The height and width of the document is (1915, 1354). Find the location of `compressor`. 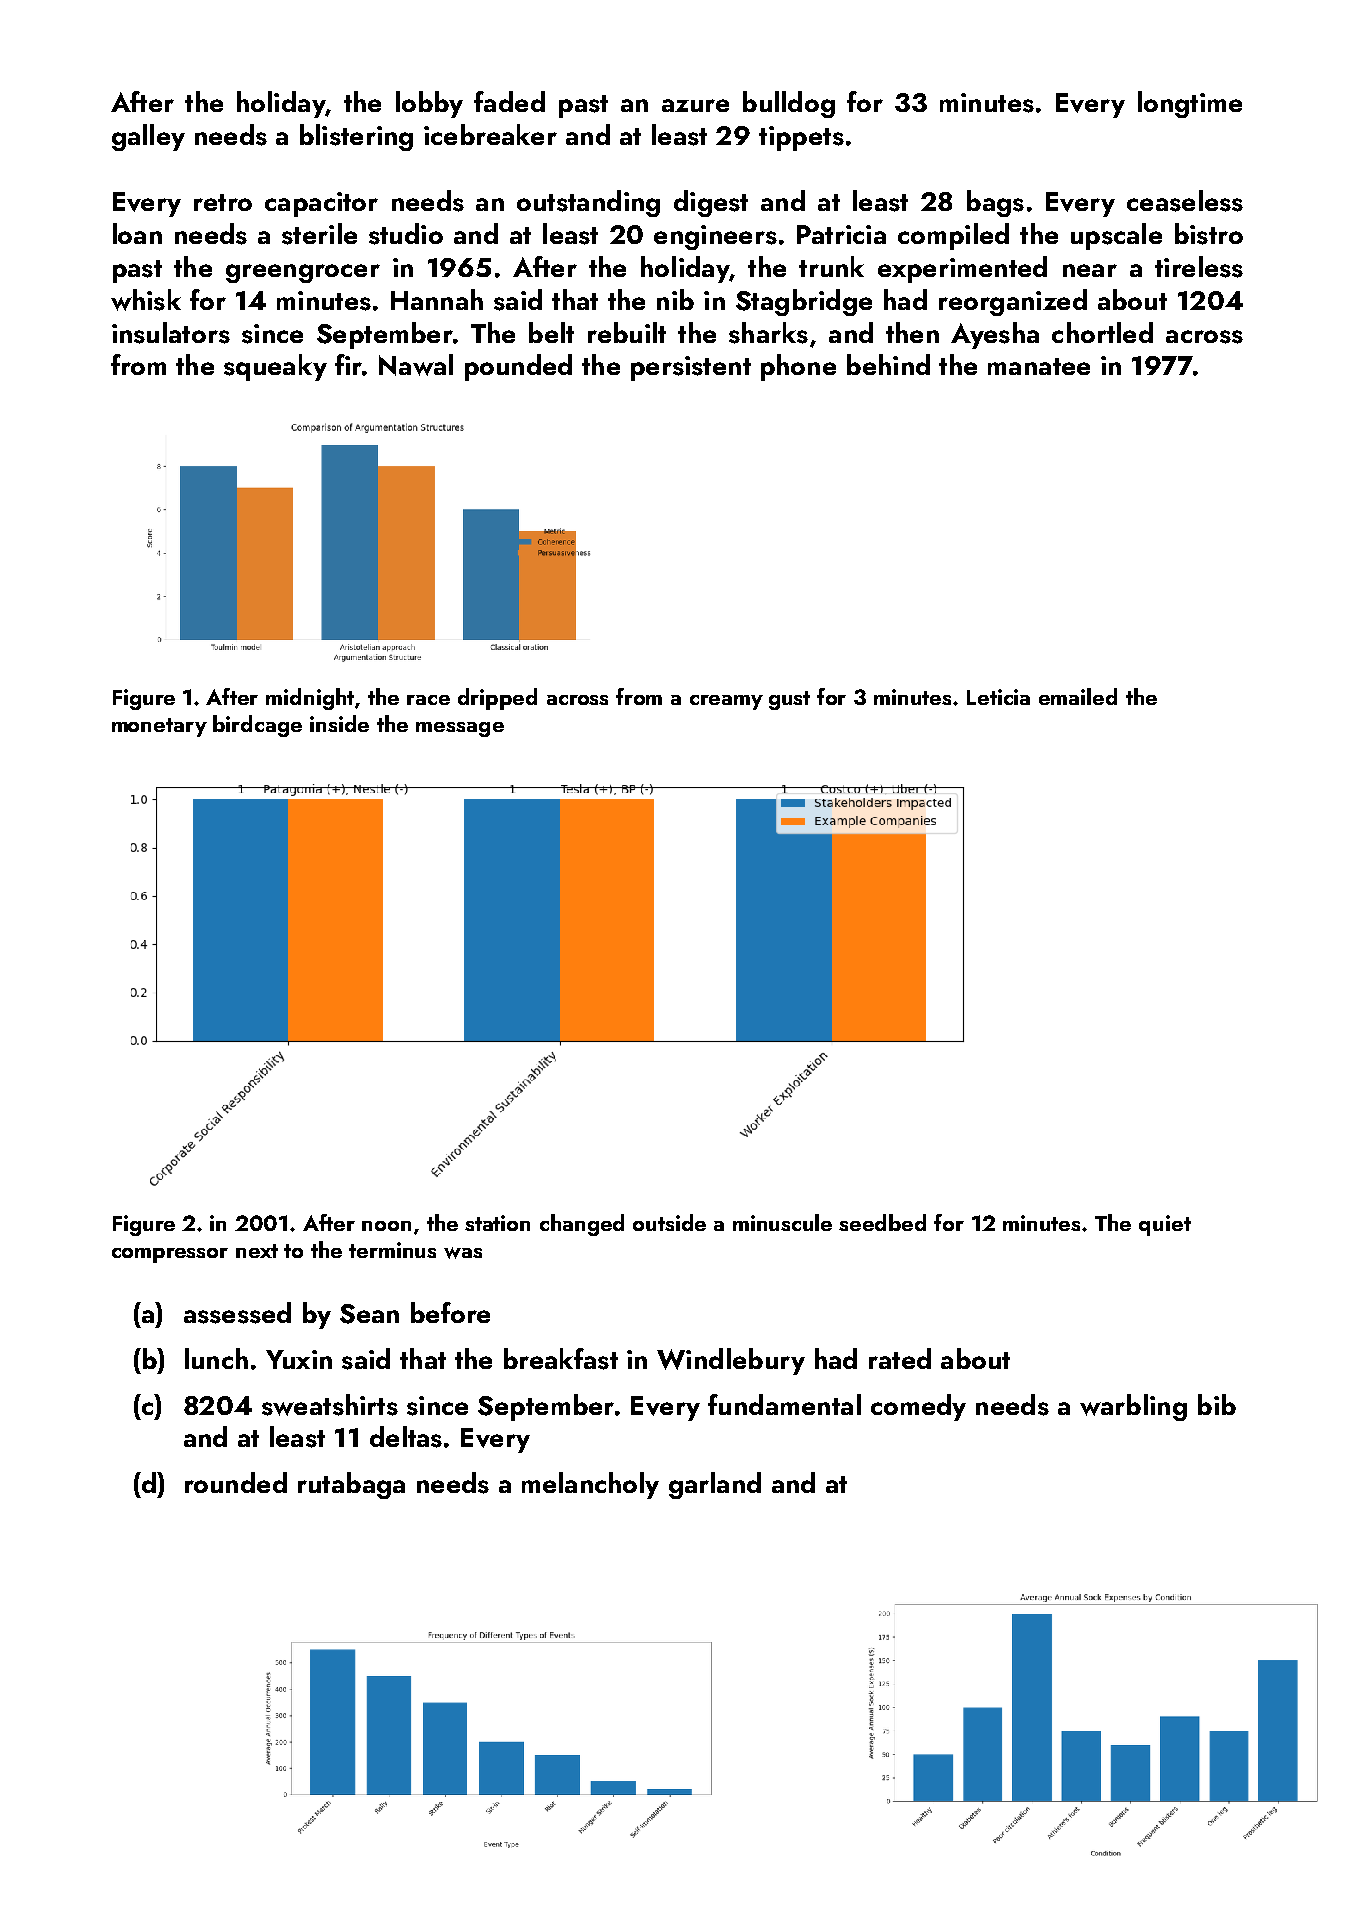

compressor is located at coordinates (170, 1255).
